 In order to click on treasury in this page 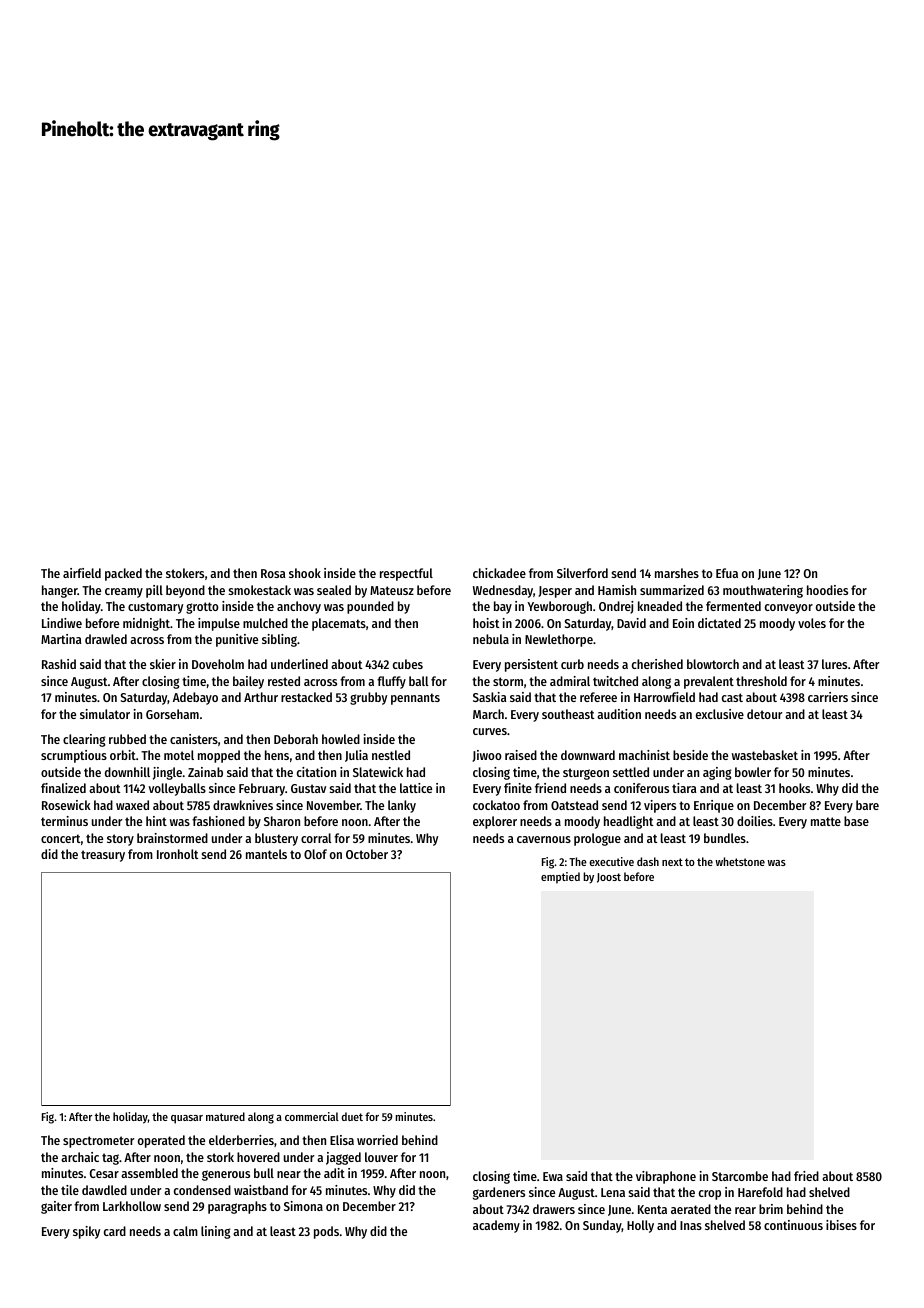, I will do `click(103, 856)`.
